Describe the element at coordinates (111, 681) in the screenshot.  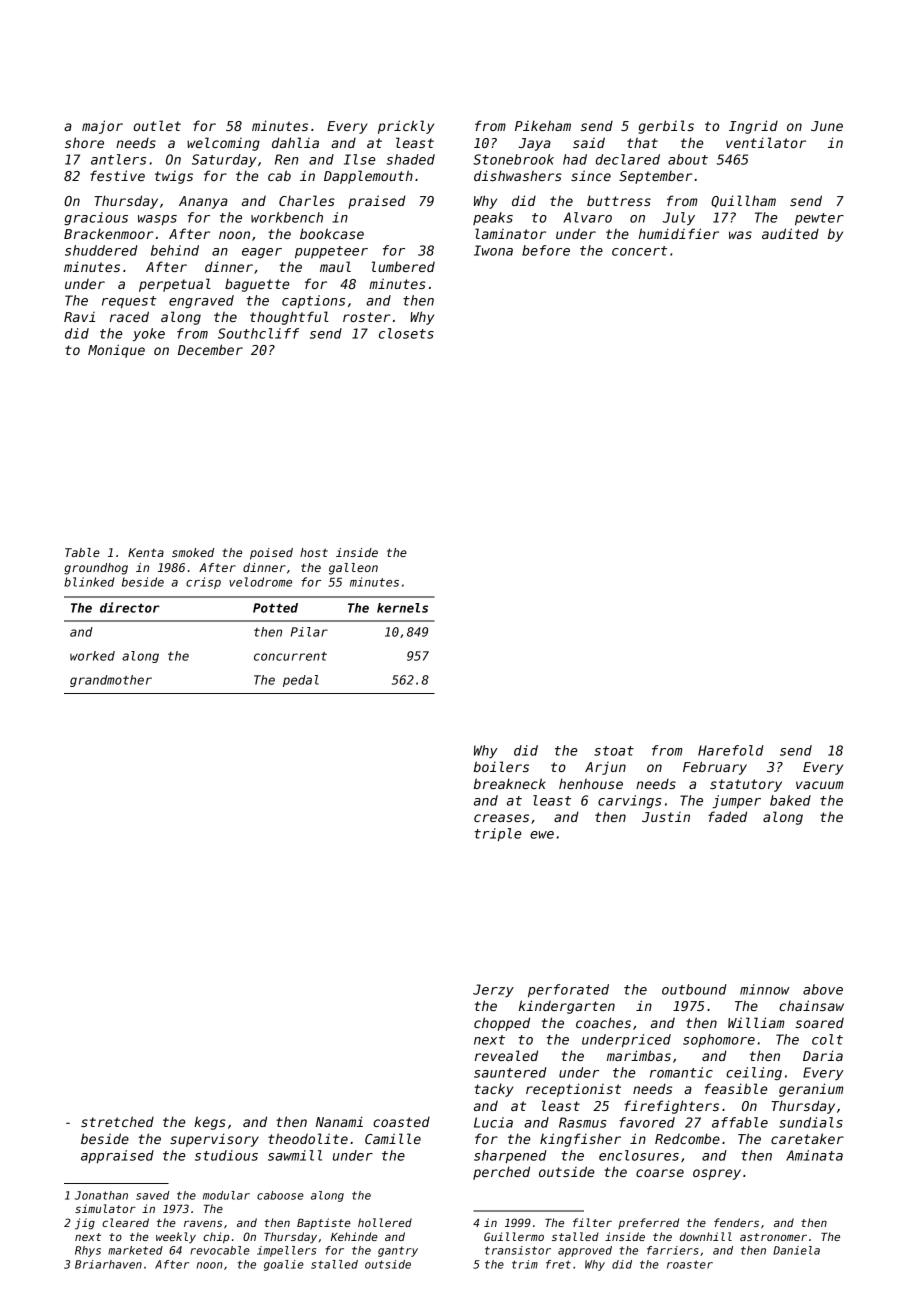
I see `grandmother` at that location.
